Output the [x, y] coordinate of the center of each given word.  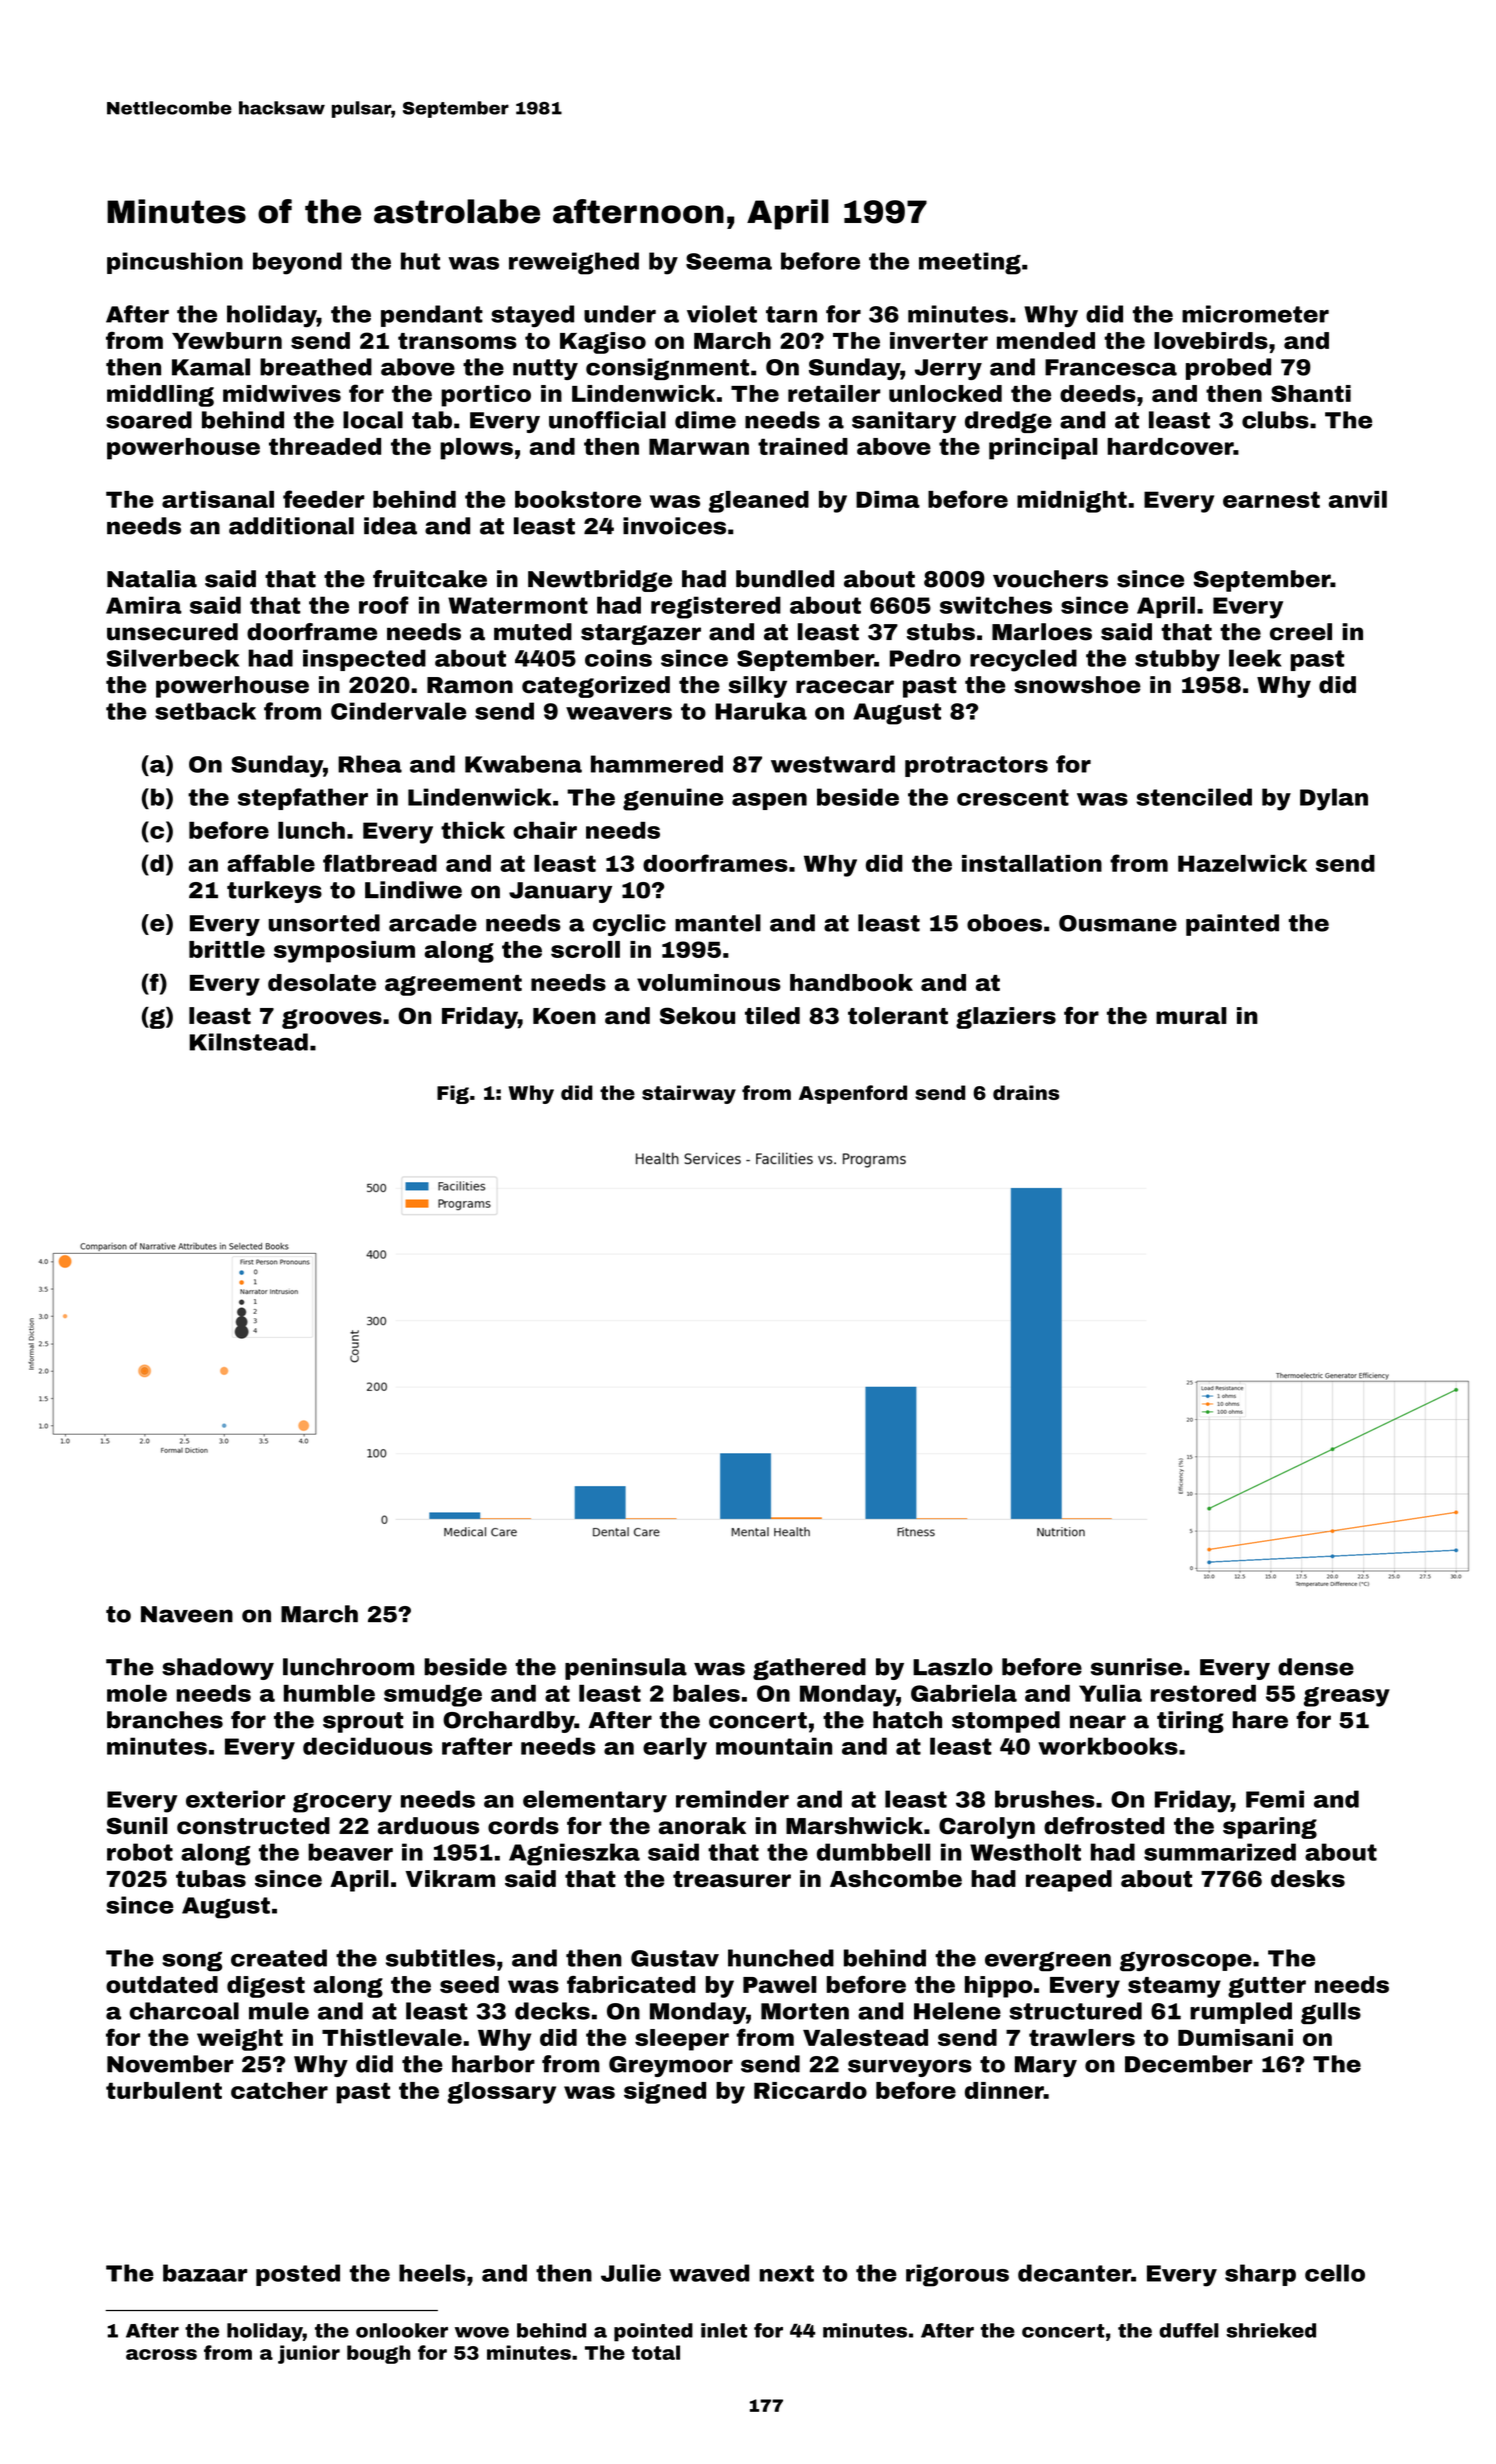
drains [1026, 1092]
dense [1316, 1667]
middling [160, 396]
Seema [729, 261]
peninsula [626, 1669]
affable [271, 863]
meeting [970, 263]
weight [240, 2040]
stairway [689, 1094]
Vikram [450, 1878]
